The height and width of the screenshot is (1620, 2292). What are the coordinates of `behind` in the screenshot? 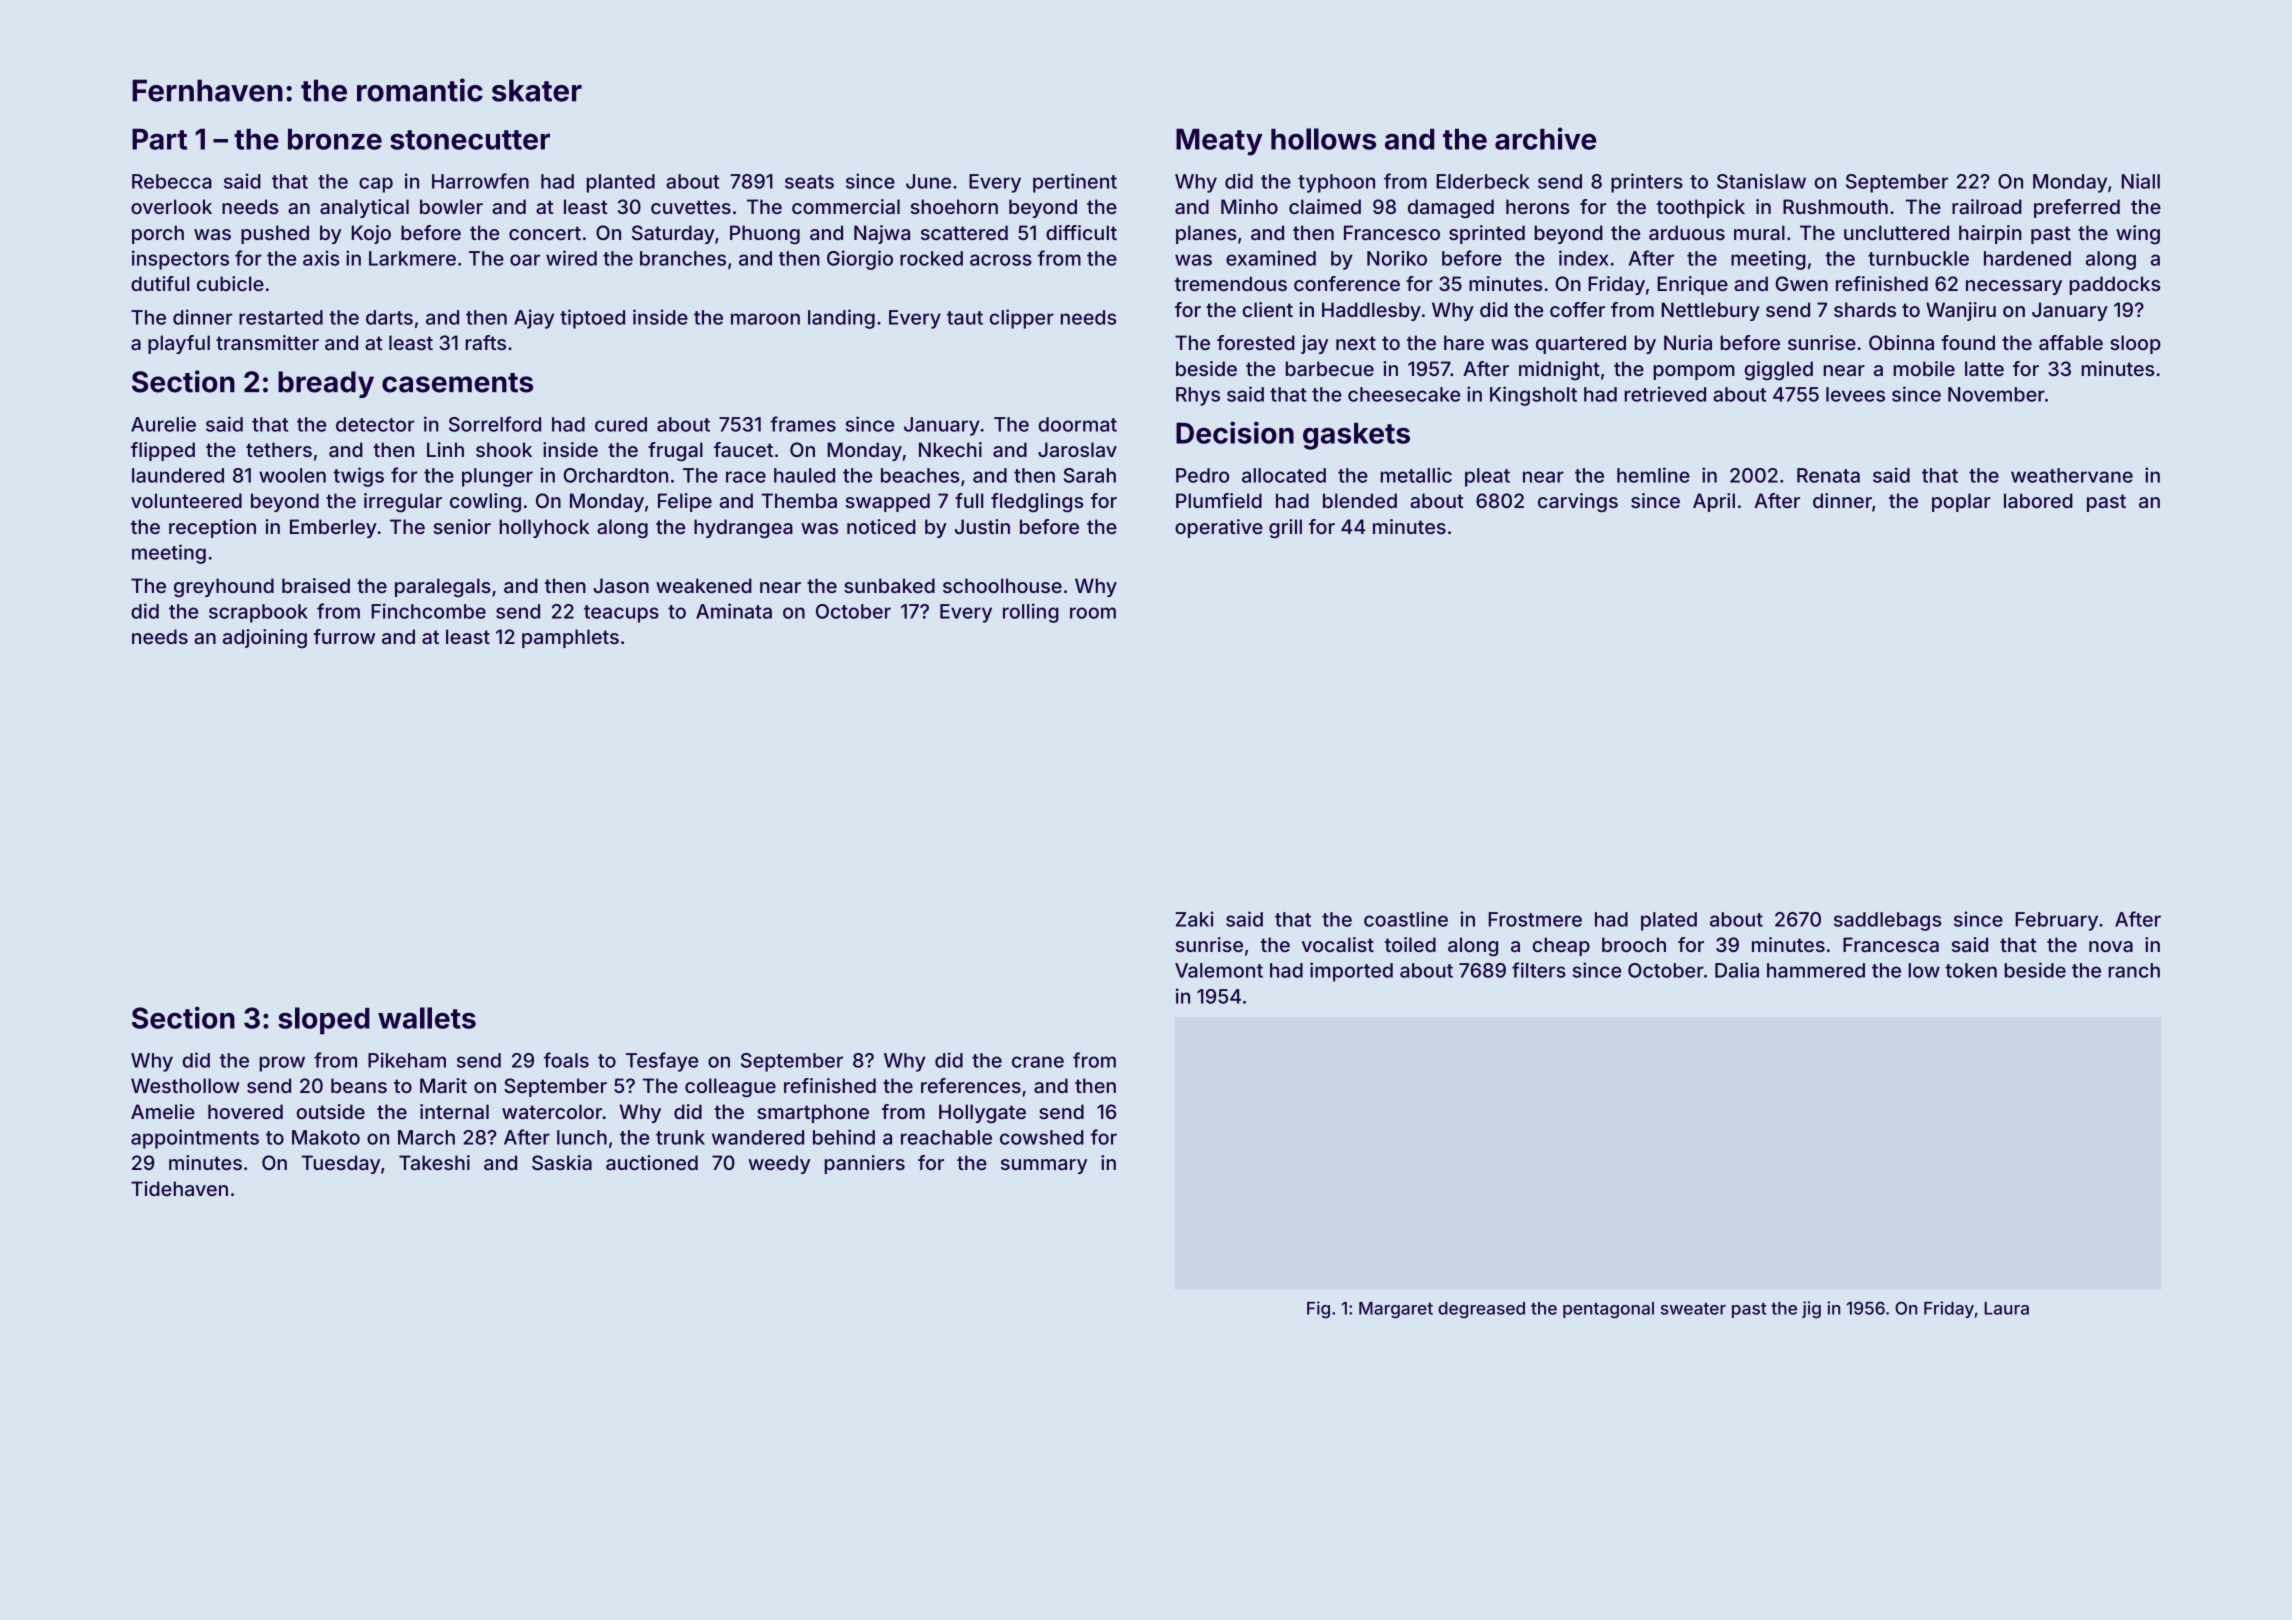 It's located at (844, 1137).
